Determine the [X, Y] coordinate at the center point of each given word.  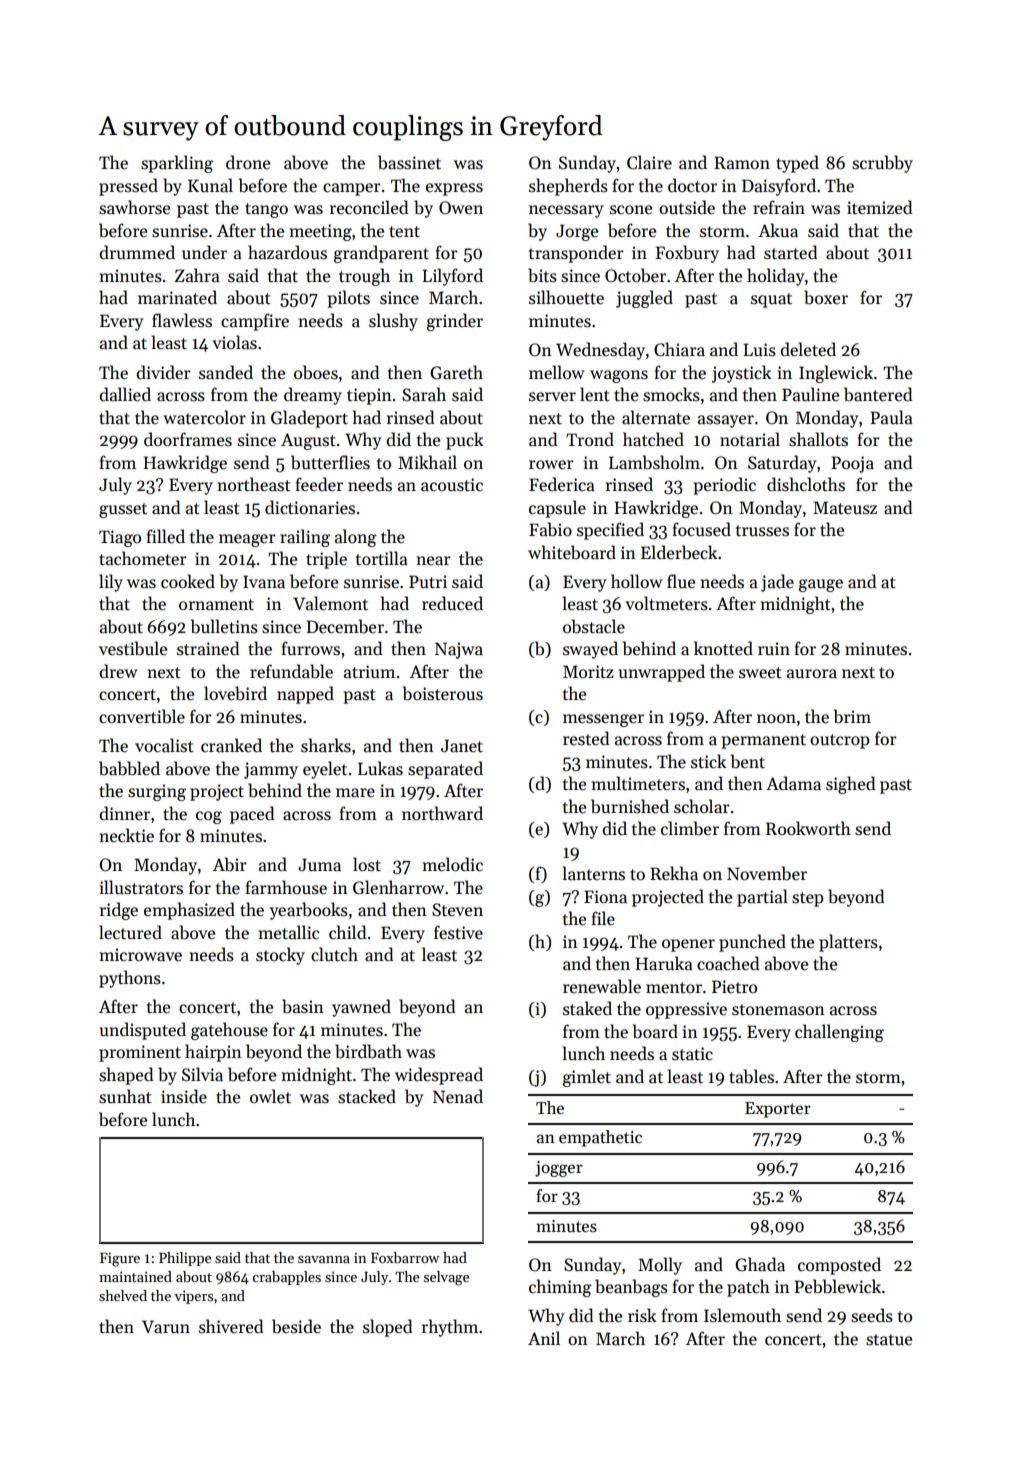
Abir [230, 864]
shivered [231, 1326]
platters [848, 943]
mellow [557, 372]
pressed [128, 187]
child [348, 932]
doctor [692, 185]
